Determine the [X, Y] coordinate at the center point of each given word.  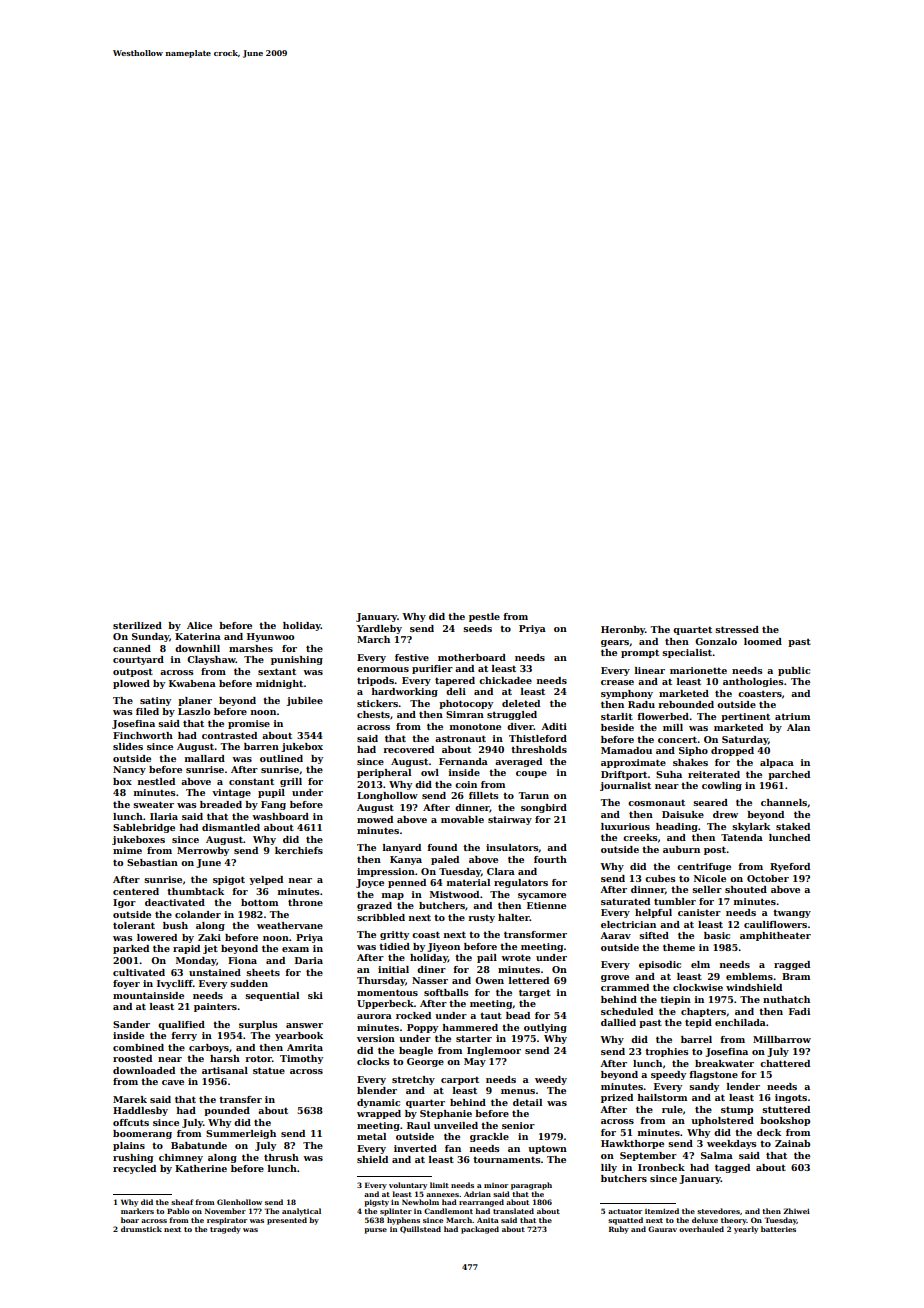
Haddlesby [140, 1111]
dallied [618, 1022]
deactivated [175, 902]
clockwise [698, 987]
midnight [279, 684]
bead [518, 1015]
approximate [633, 763]
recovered [408, 749]
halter [514, 917]
